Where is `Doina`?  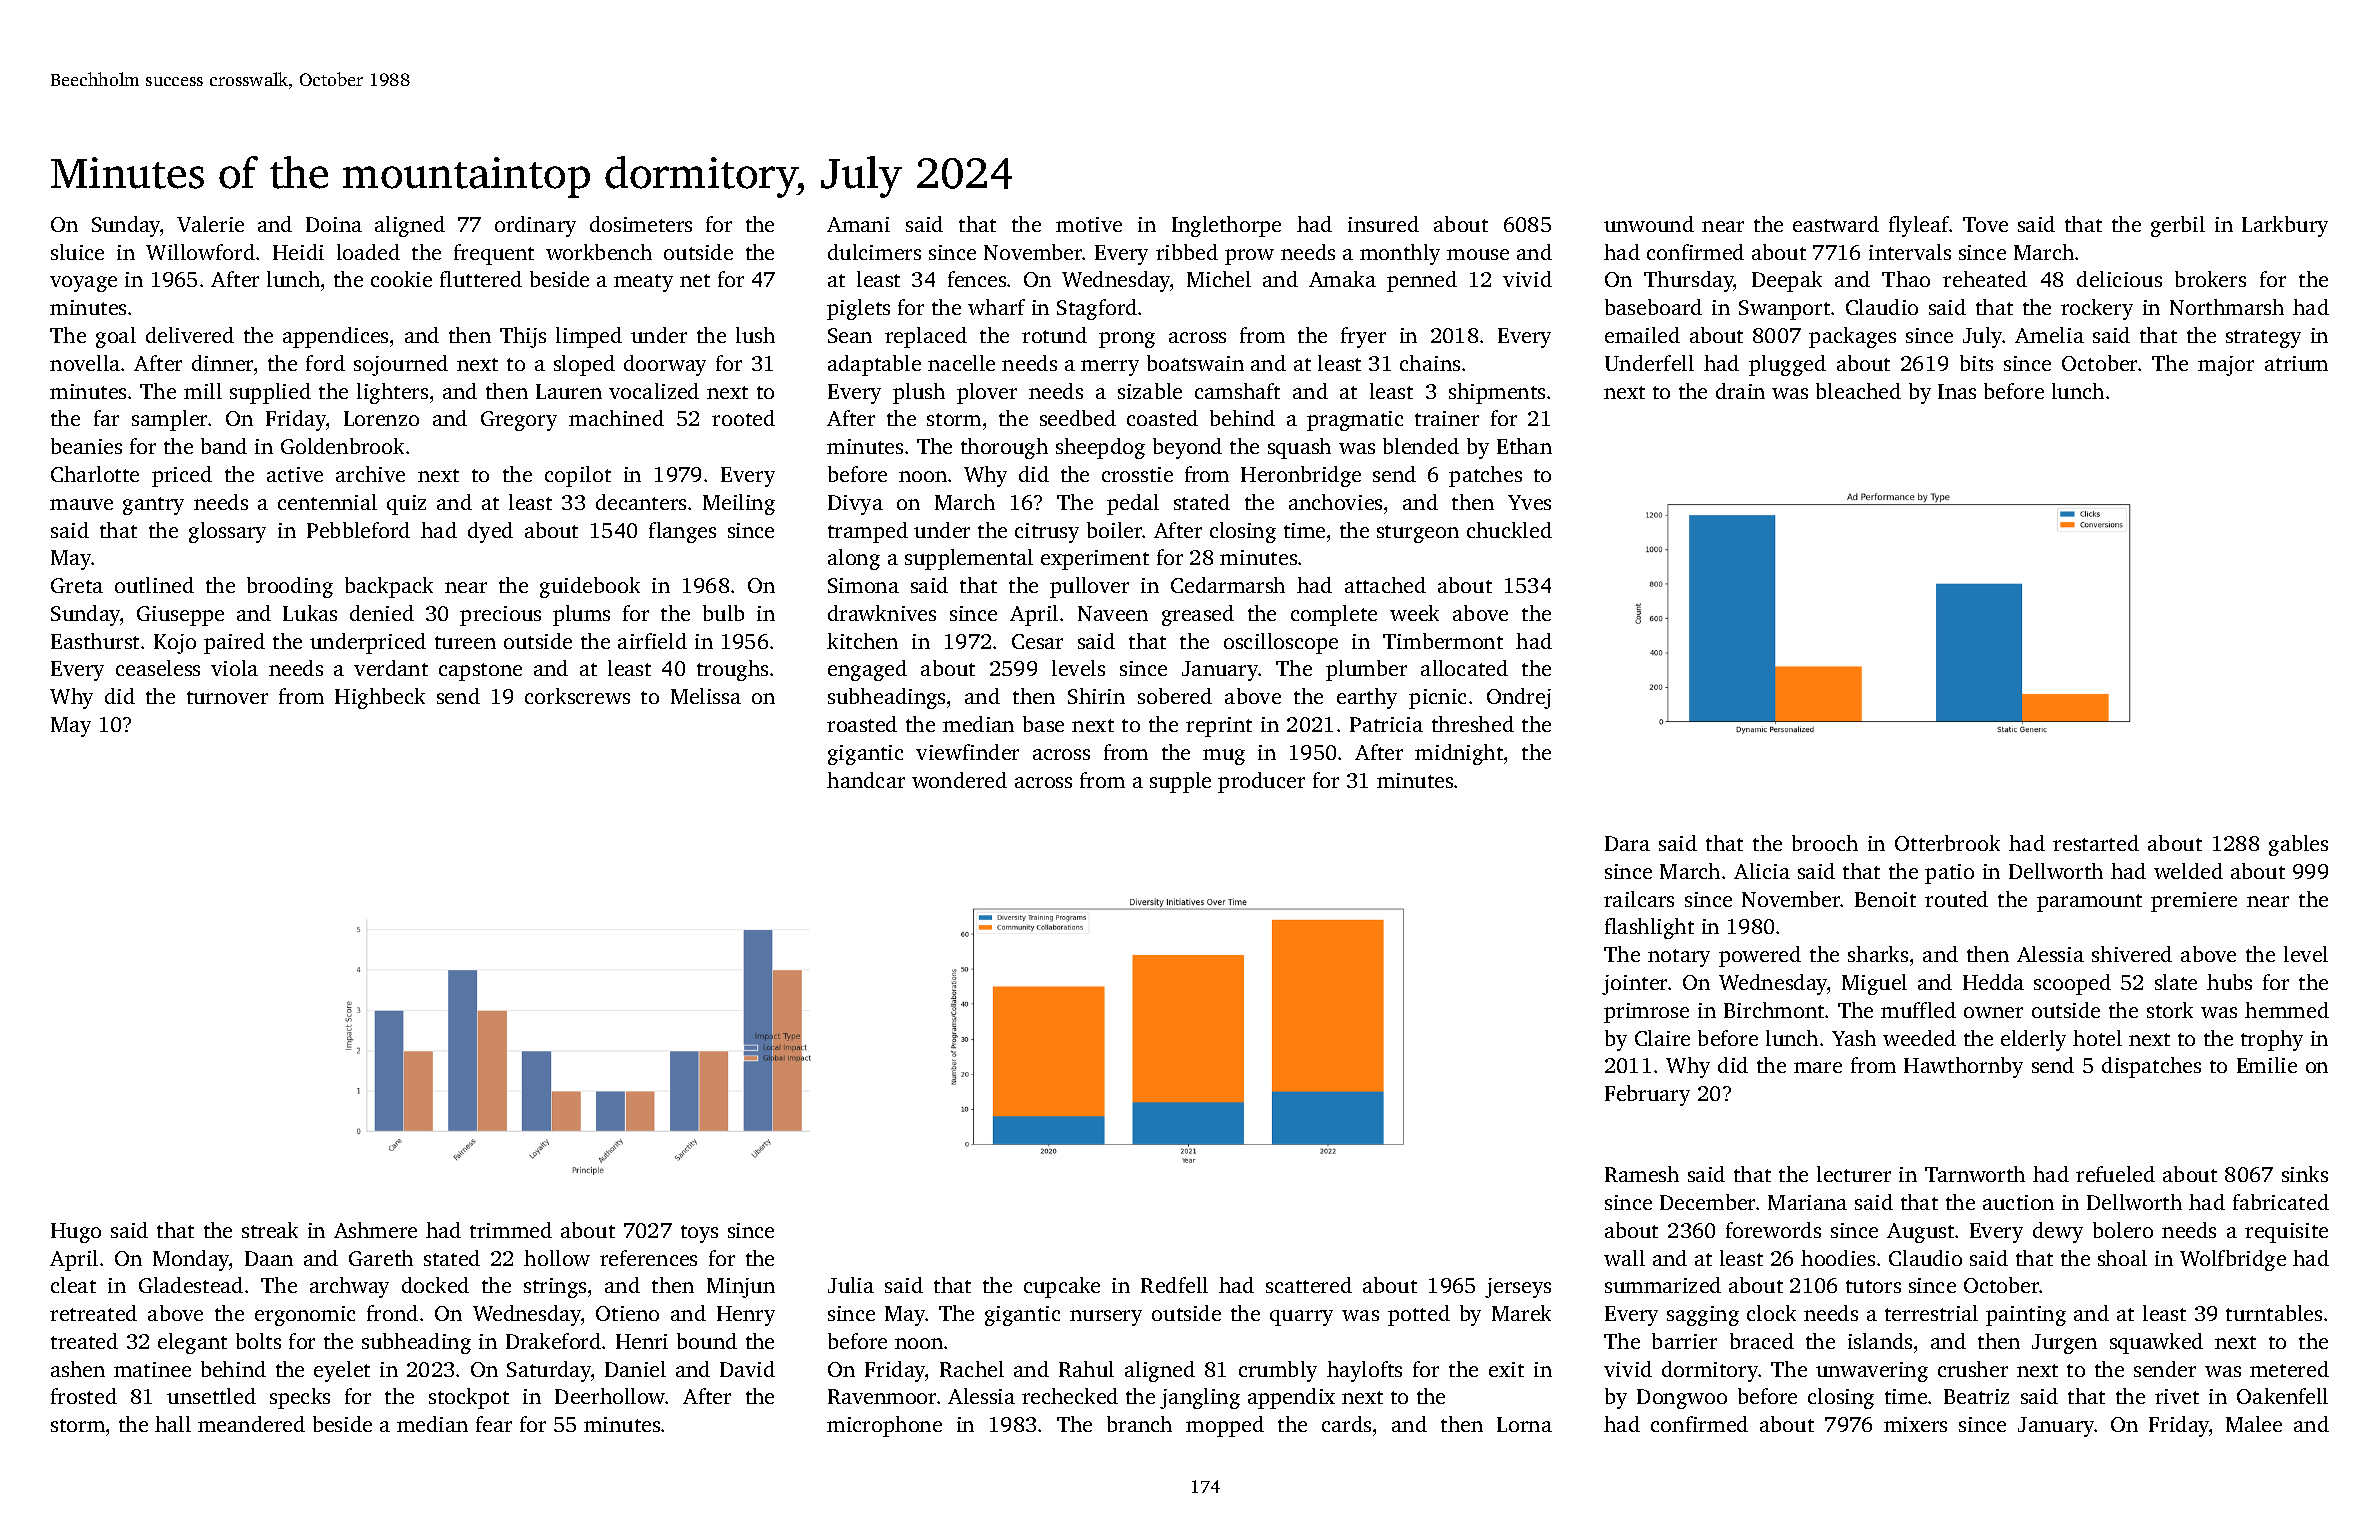 Doina is located at coordinates (334, 224).
